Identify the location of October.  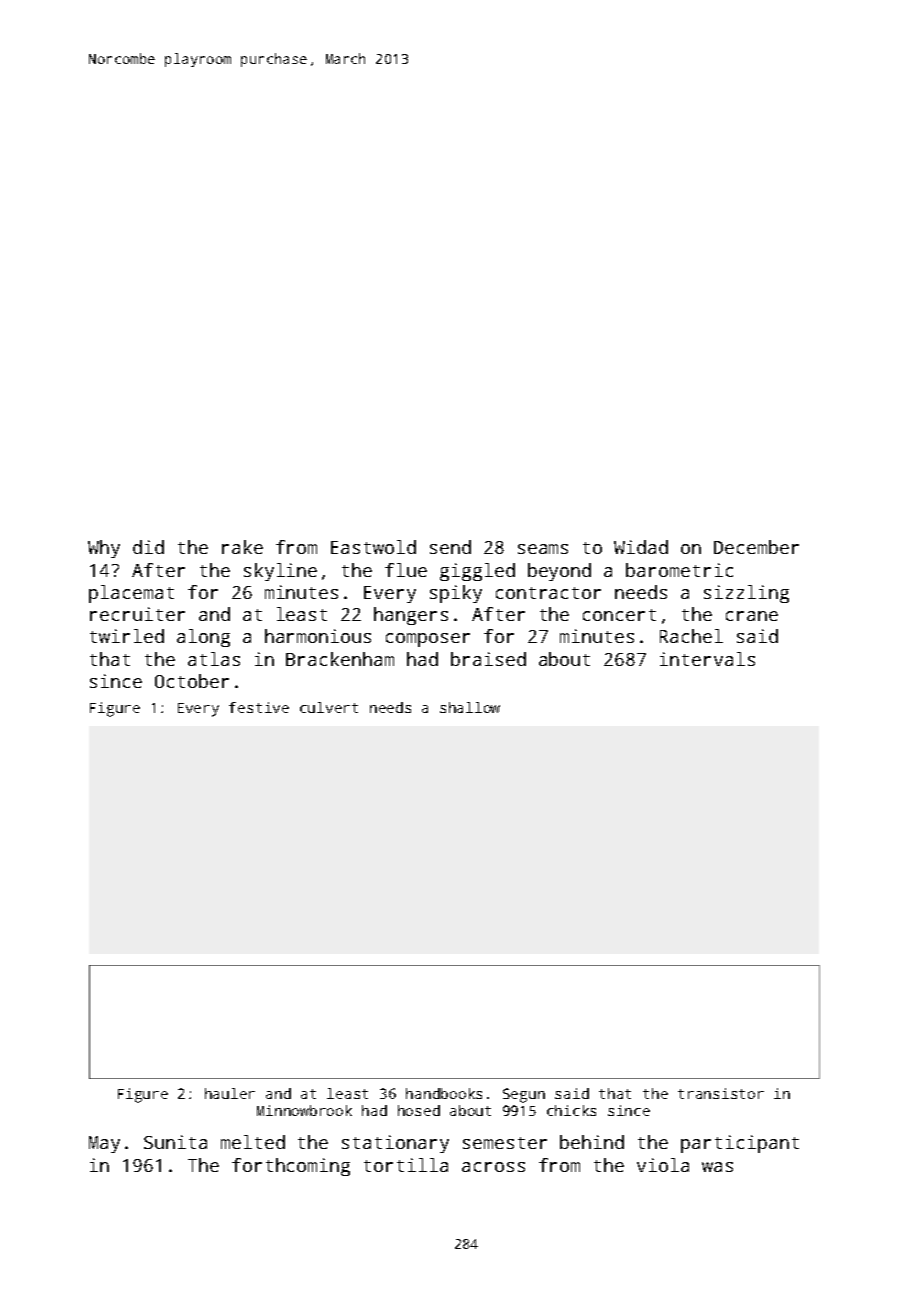
(192, 681).
